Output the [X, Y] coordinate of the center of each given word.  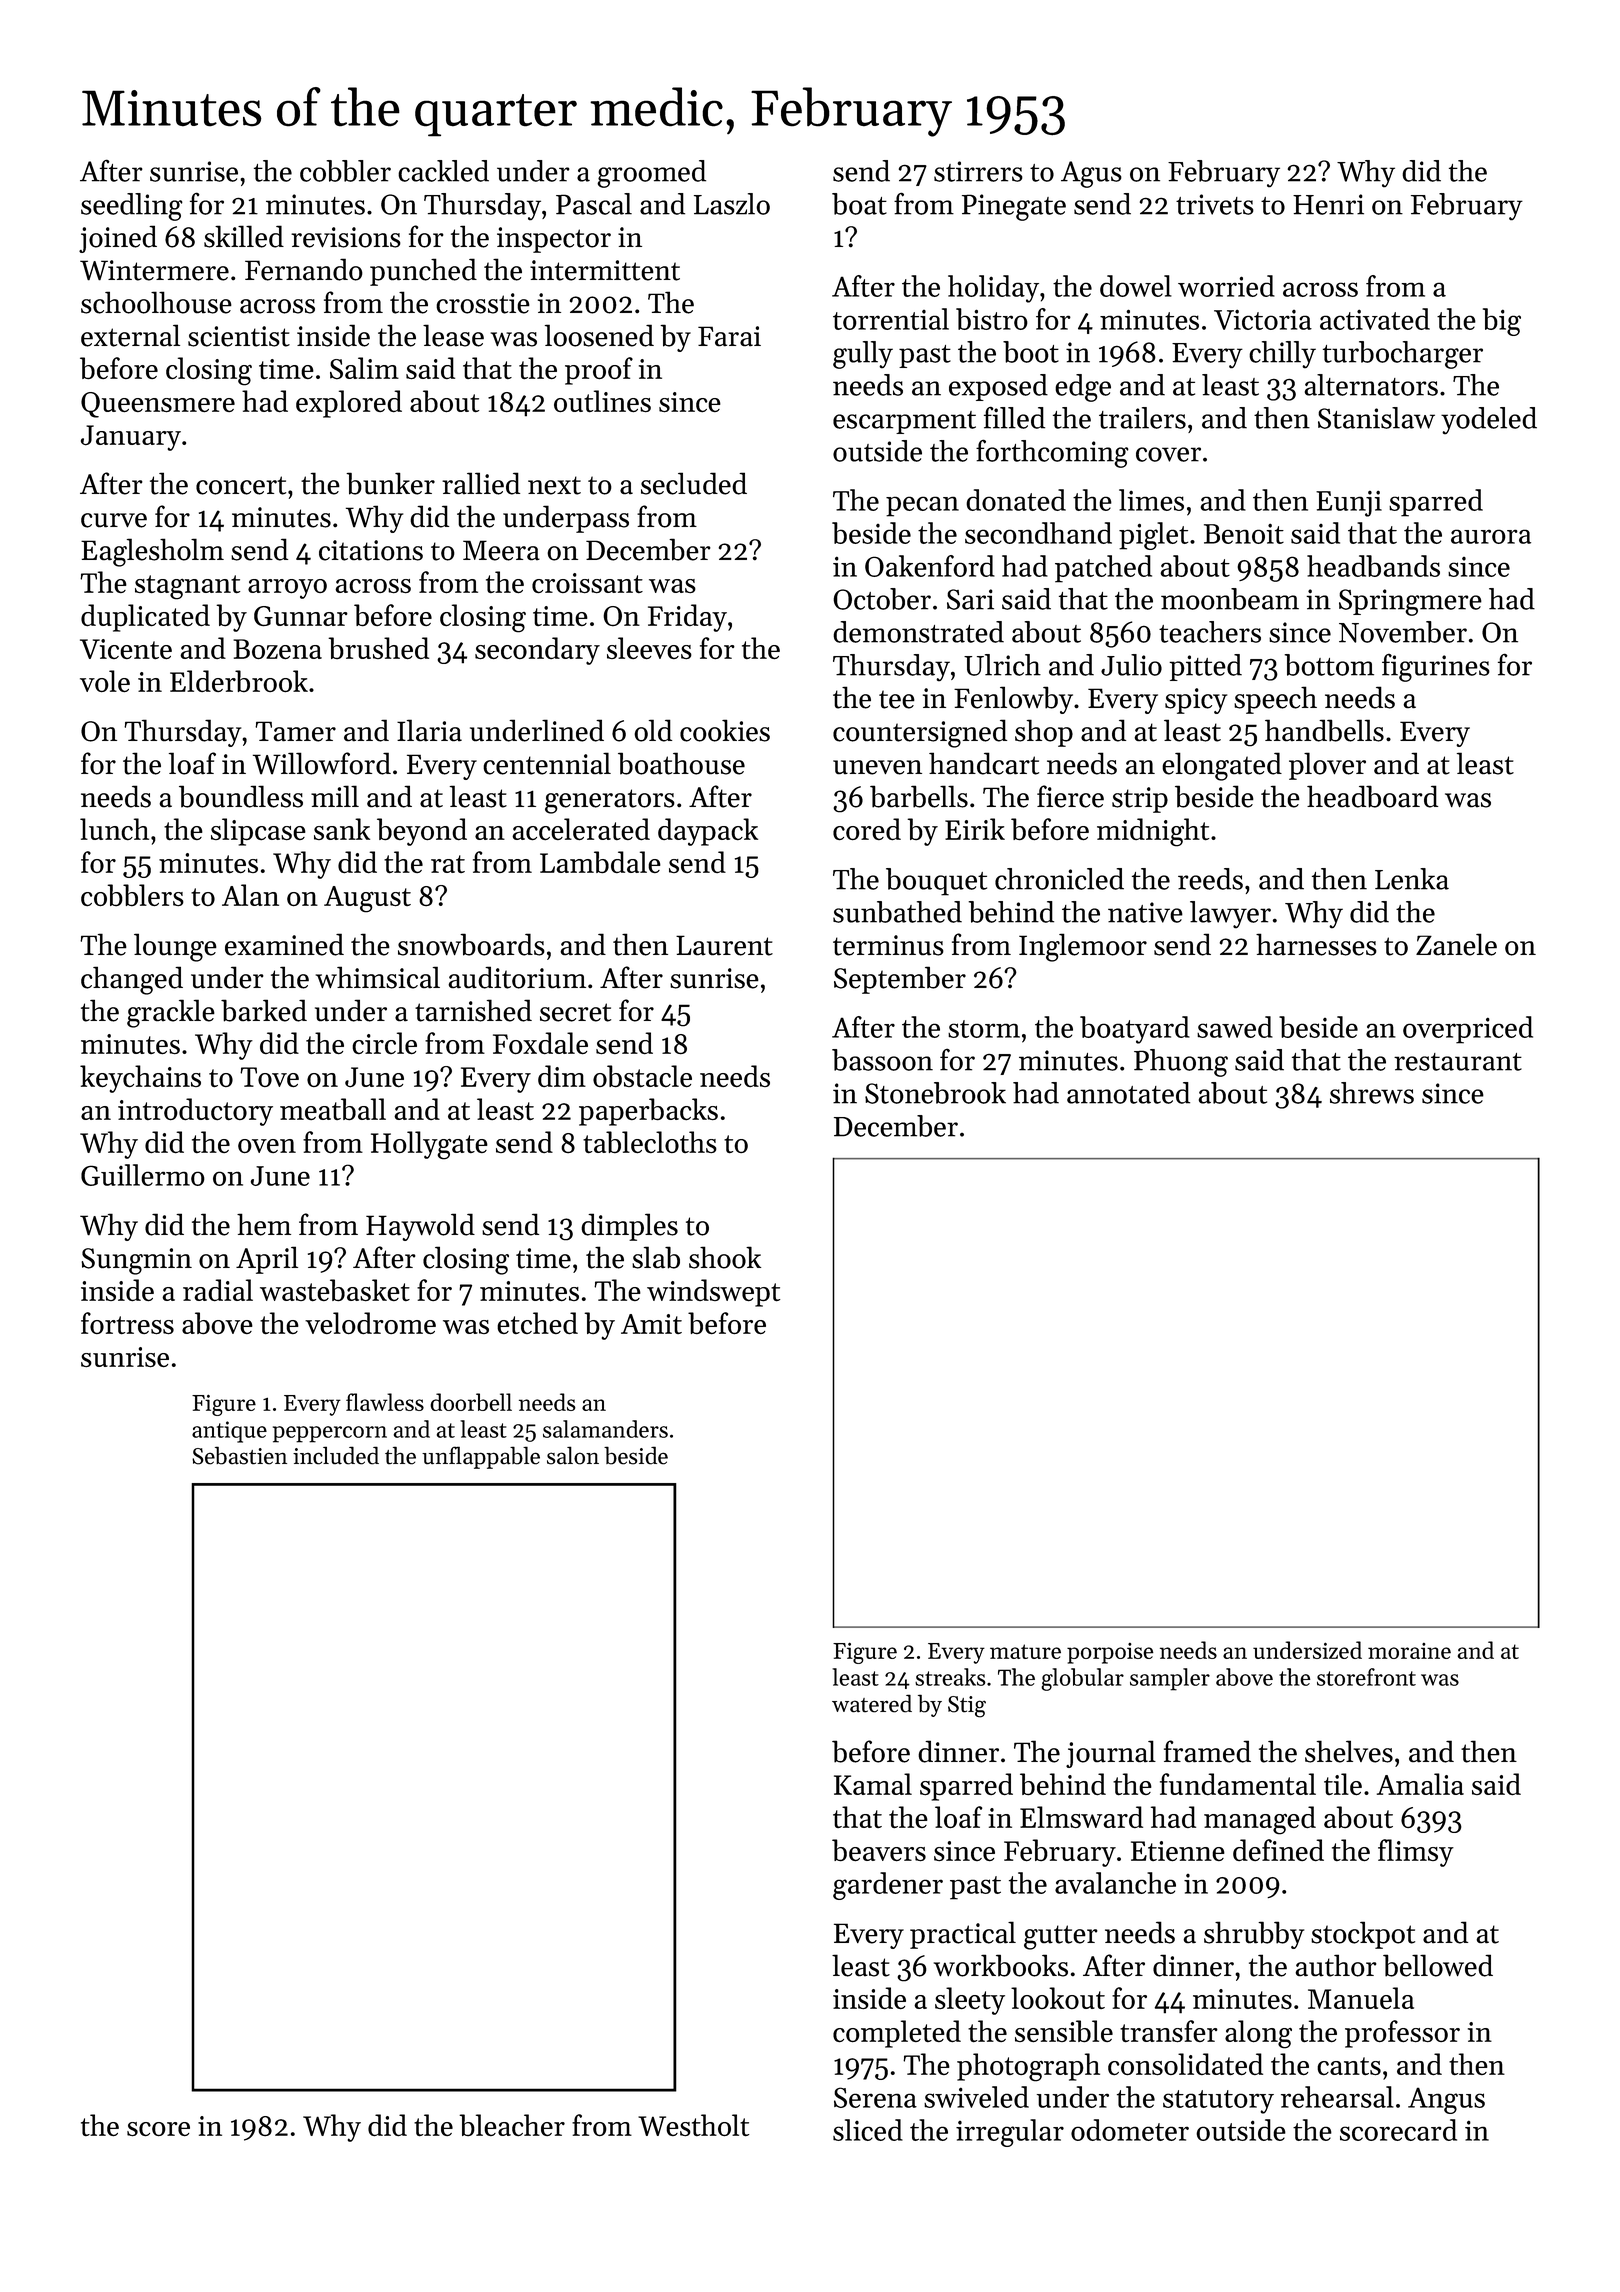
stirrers [978, 171]
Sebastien [239, 1455]
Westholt [693, 2125]
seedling [132, 207]
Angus [1446, 2100]
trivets [1215, 204]
